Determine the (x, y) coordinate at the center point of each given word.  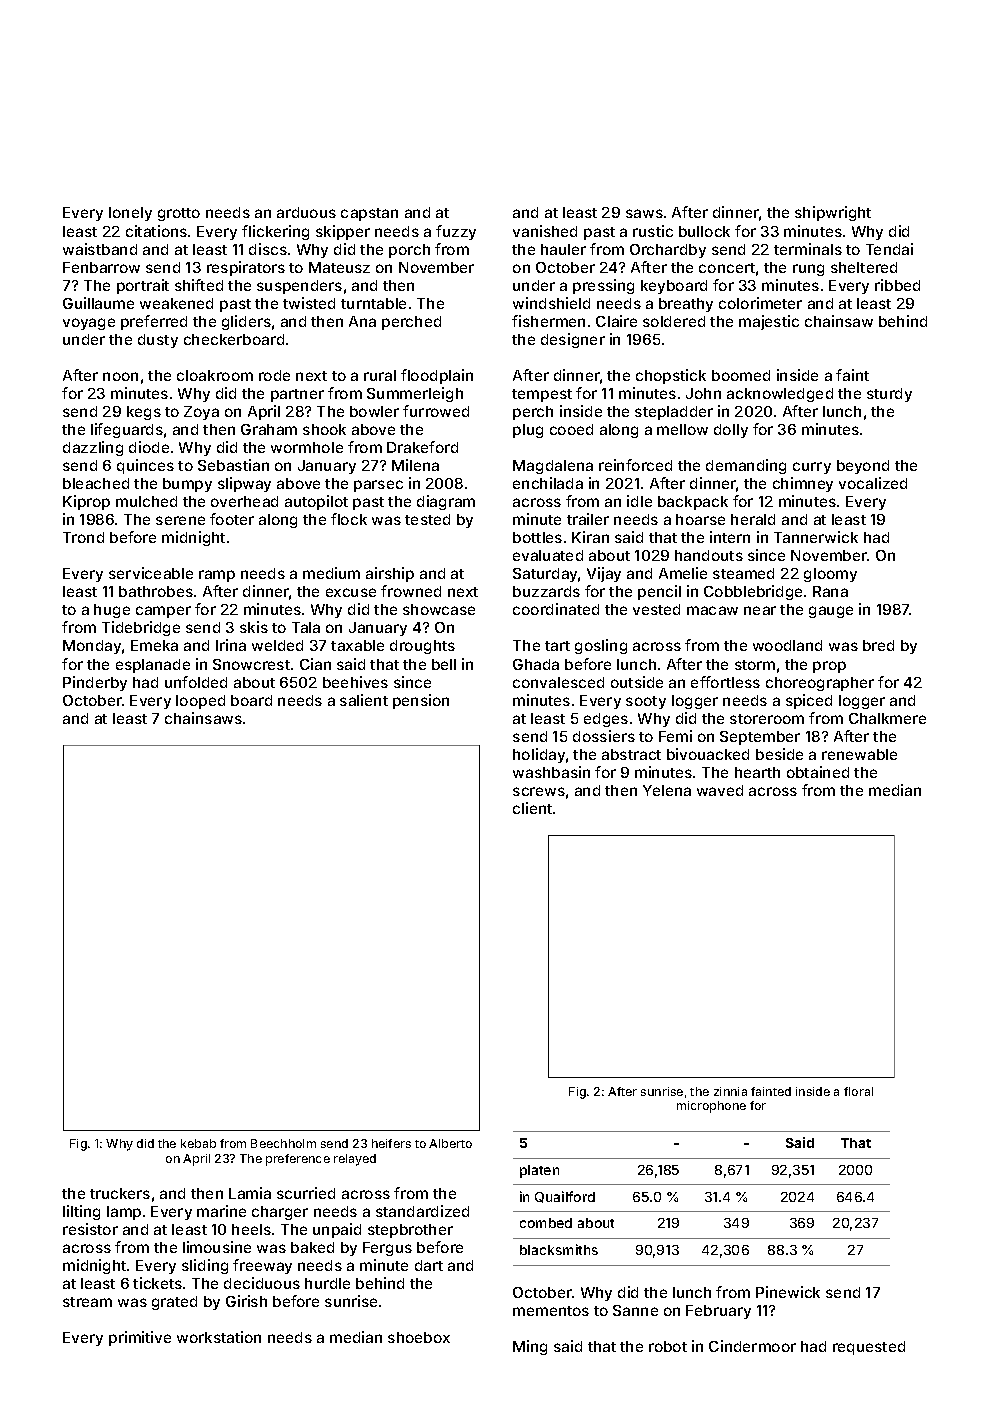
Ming (530, 1347)
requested (869, 1348)
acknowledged (780, 395)
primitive (140, 1338)
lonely (130, 214)
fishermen (548, 321)
